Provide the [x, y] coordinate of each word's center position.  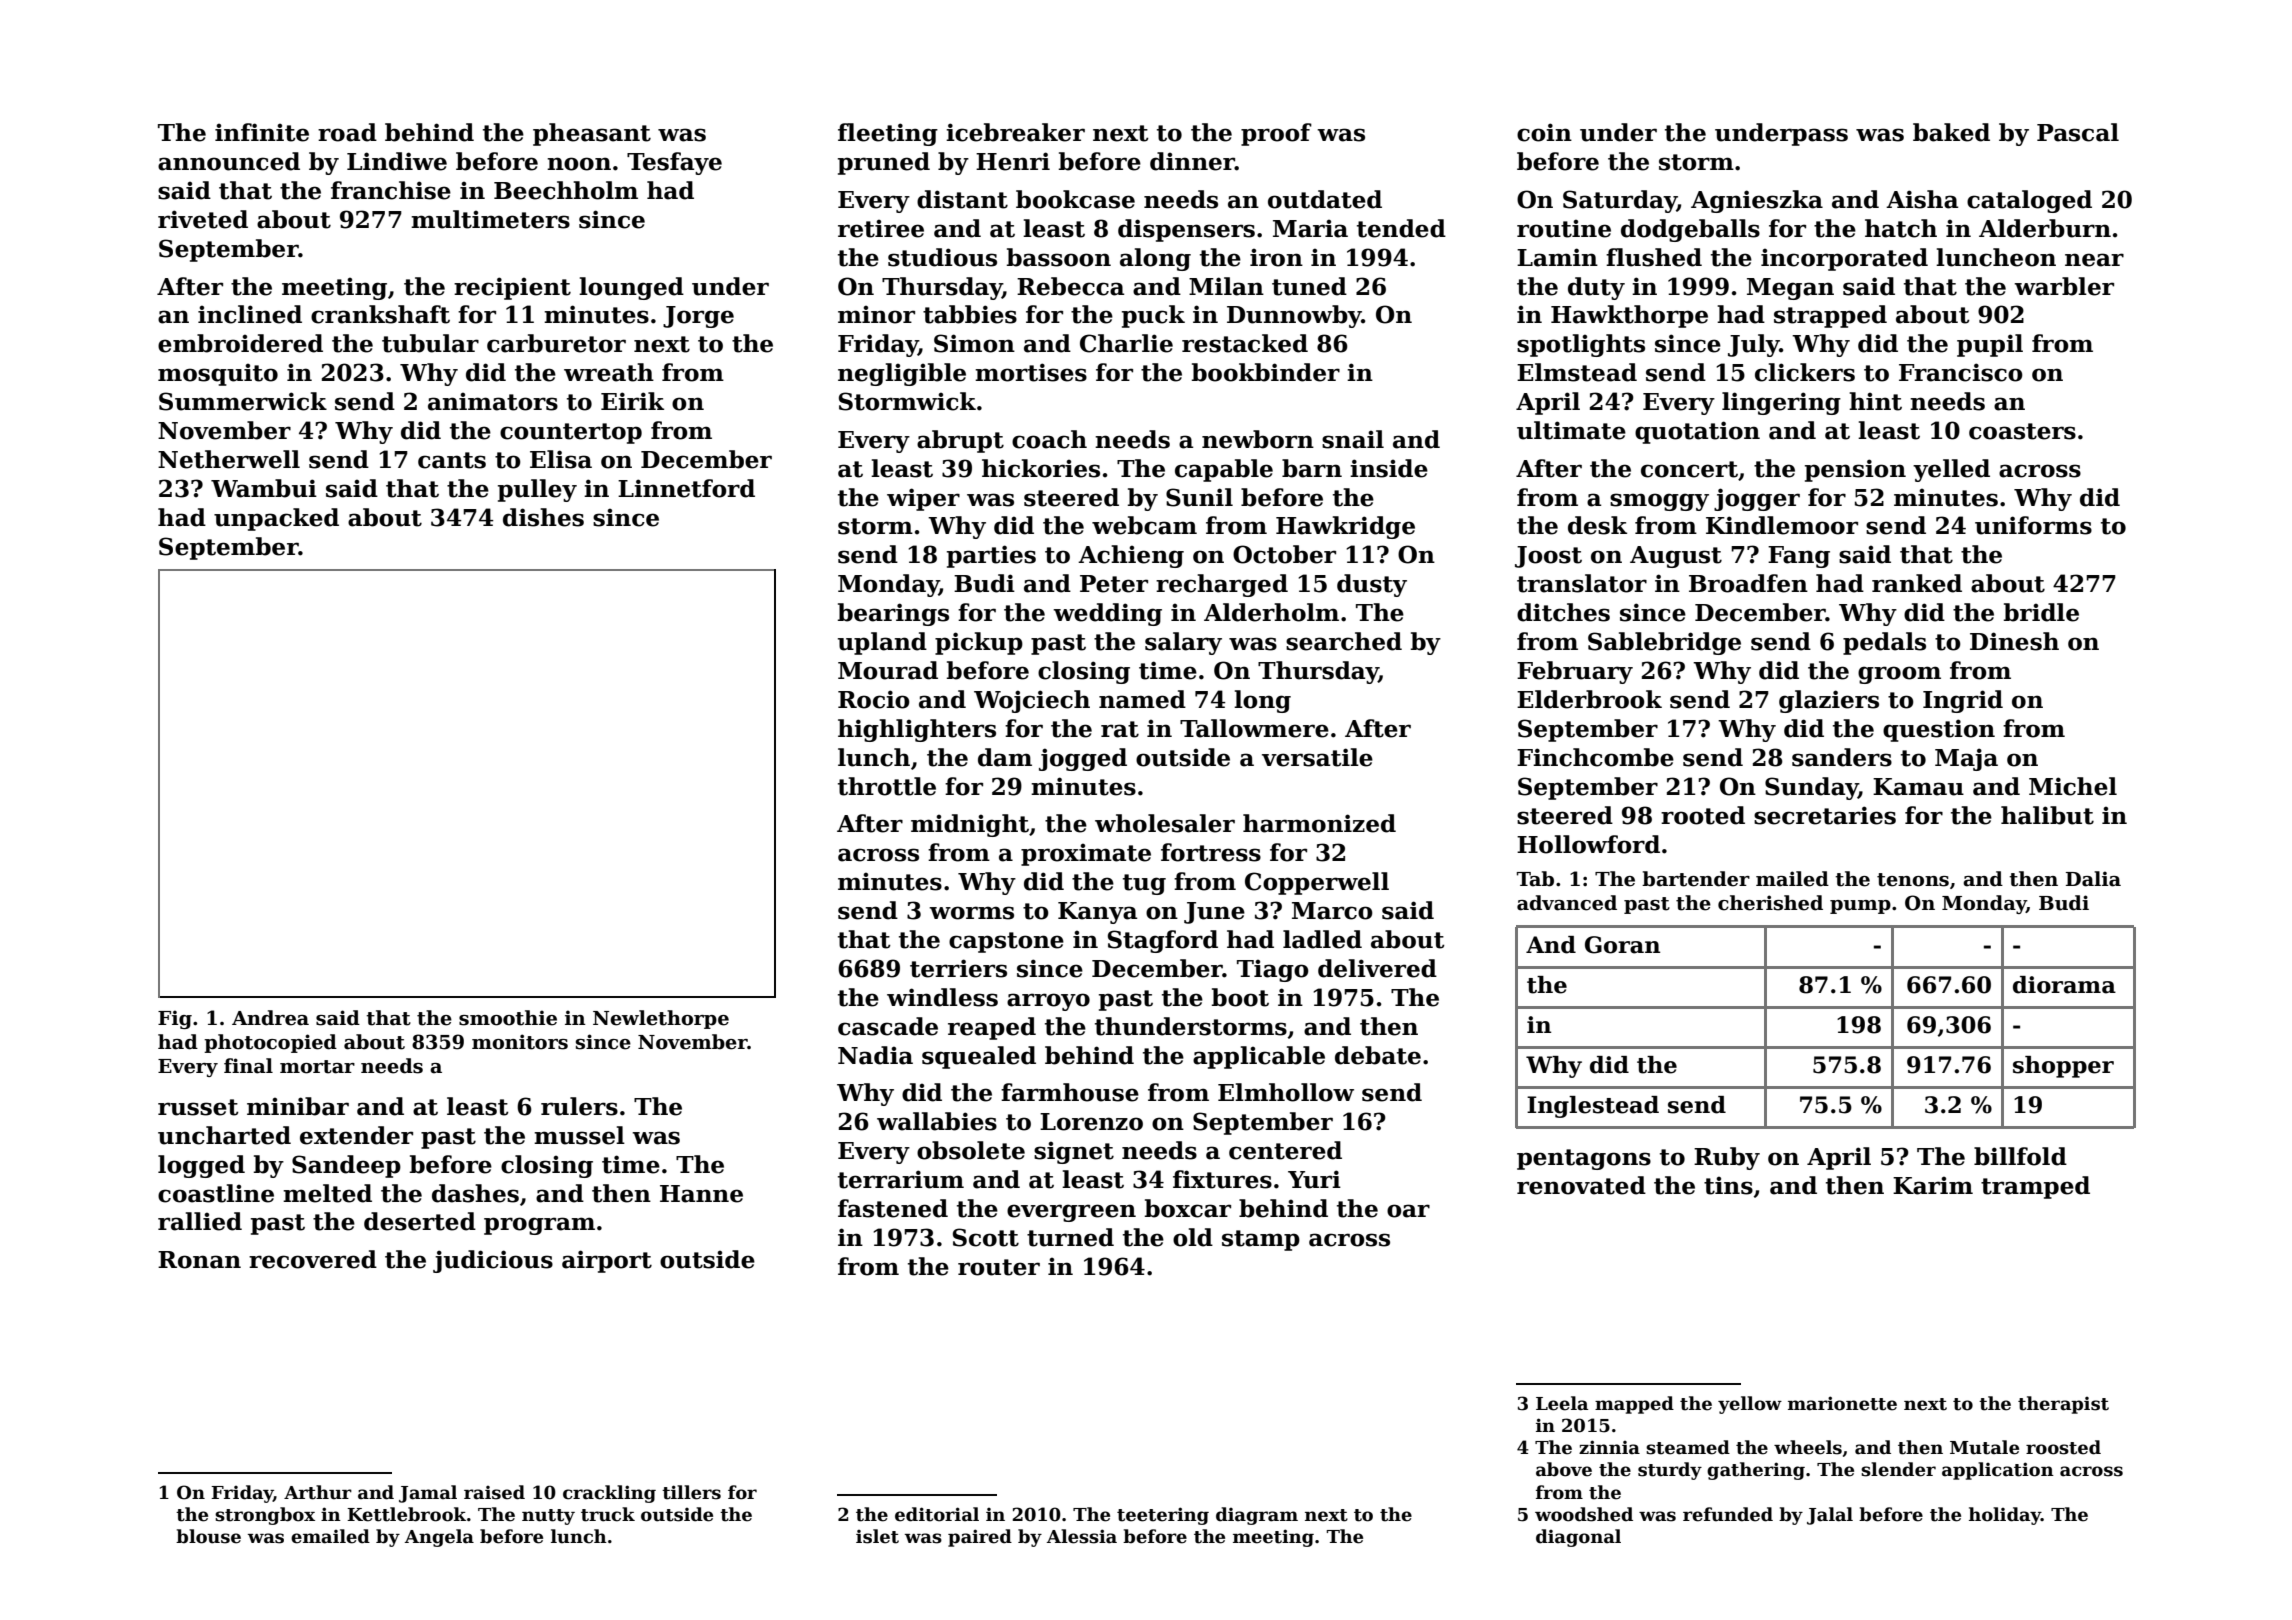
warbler [2064, 286]
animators [493, 401]
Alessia [1082, 1536]
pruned [884, 163]
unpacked [276, 519]
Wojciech [1032, 701]
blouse [208, 1536]
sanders [1842, 757]
